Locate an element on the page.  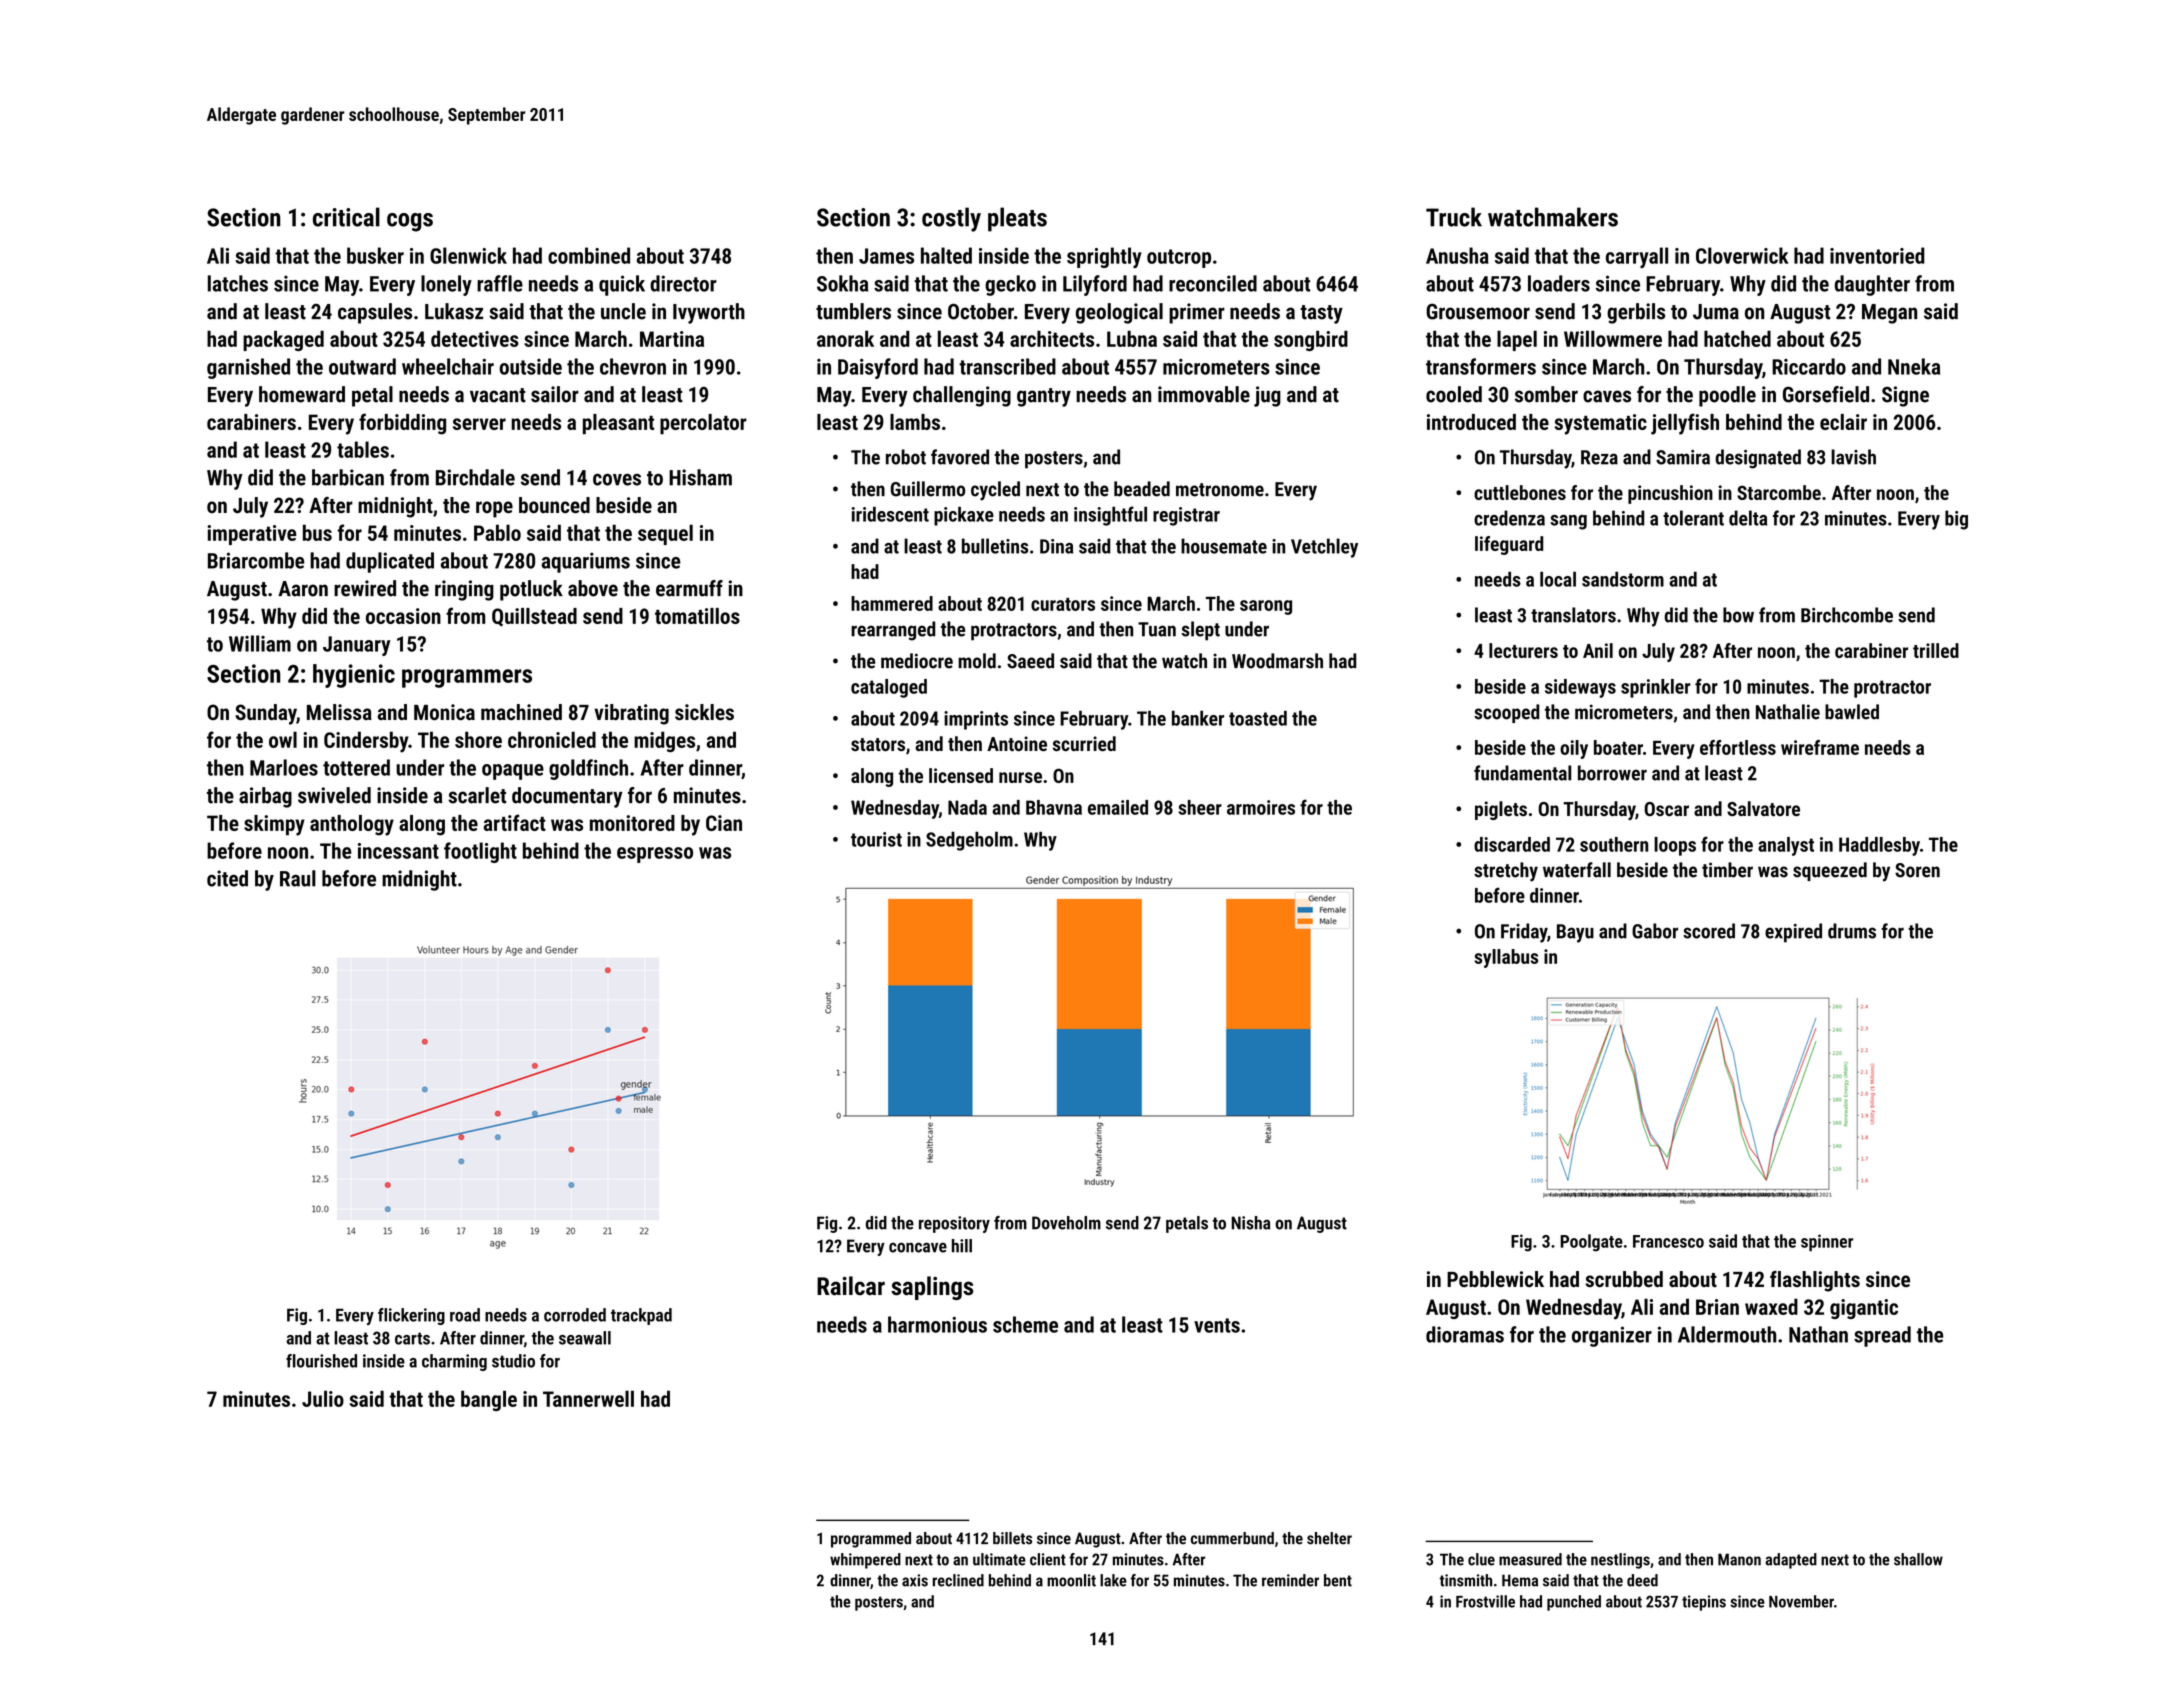
syllabus is located at coordinates (1506, 958).
